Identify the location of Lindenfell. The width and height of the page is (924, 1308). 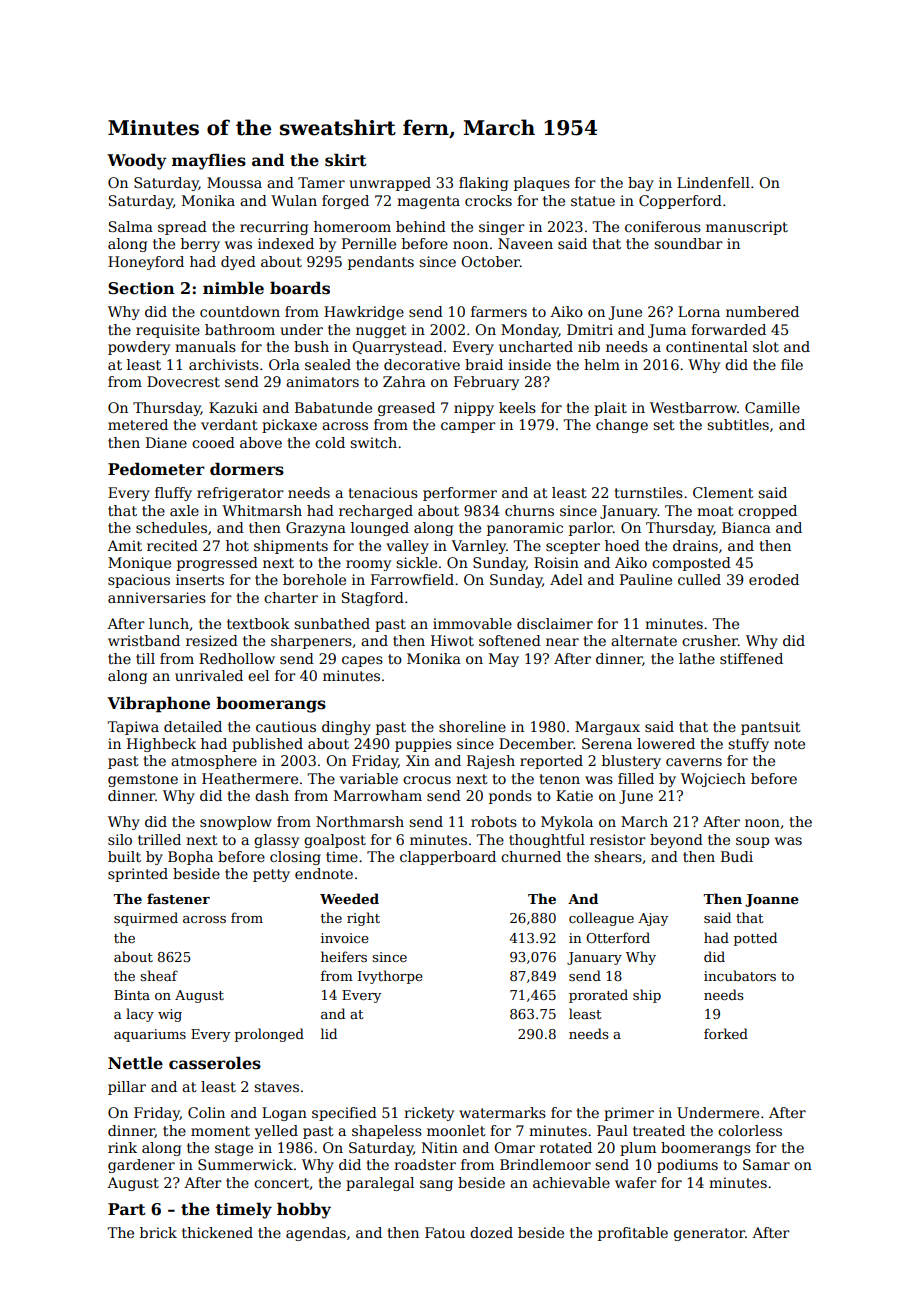
(713, 182).
